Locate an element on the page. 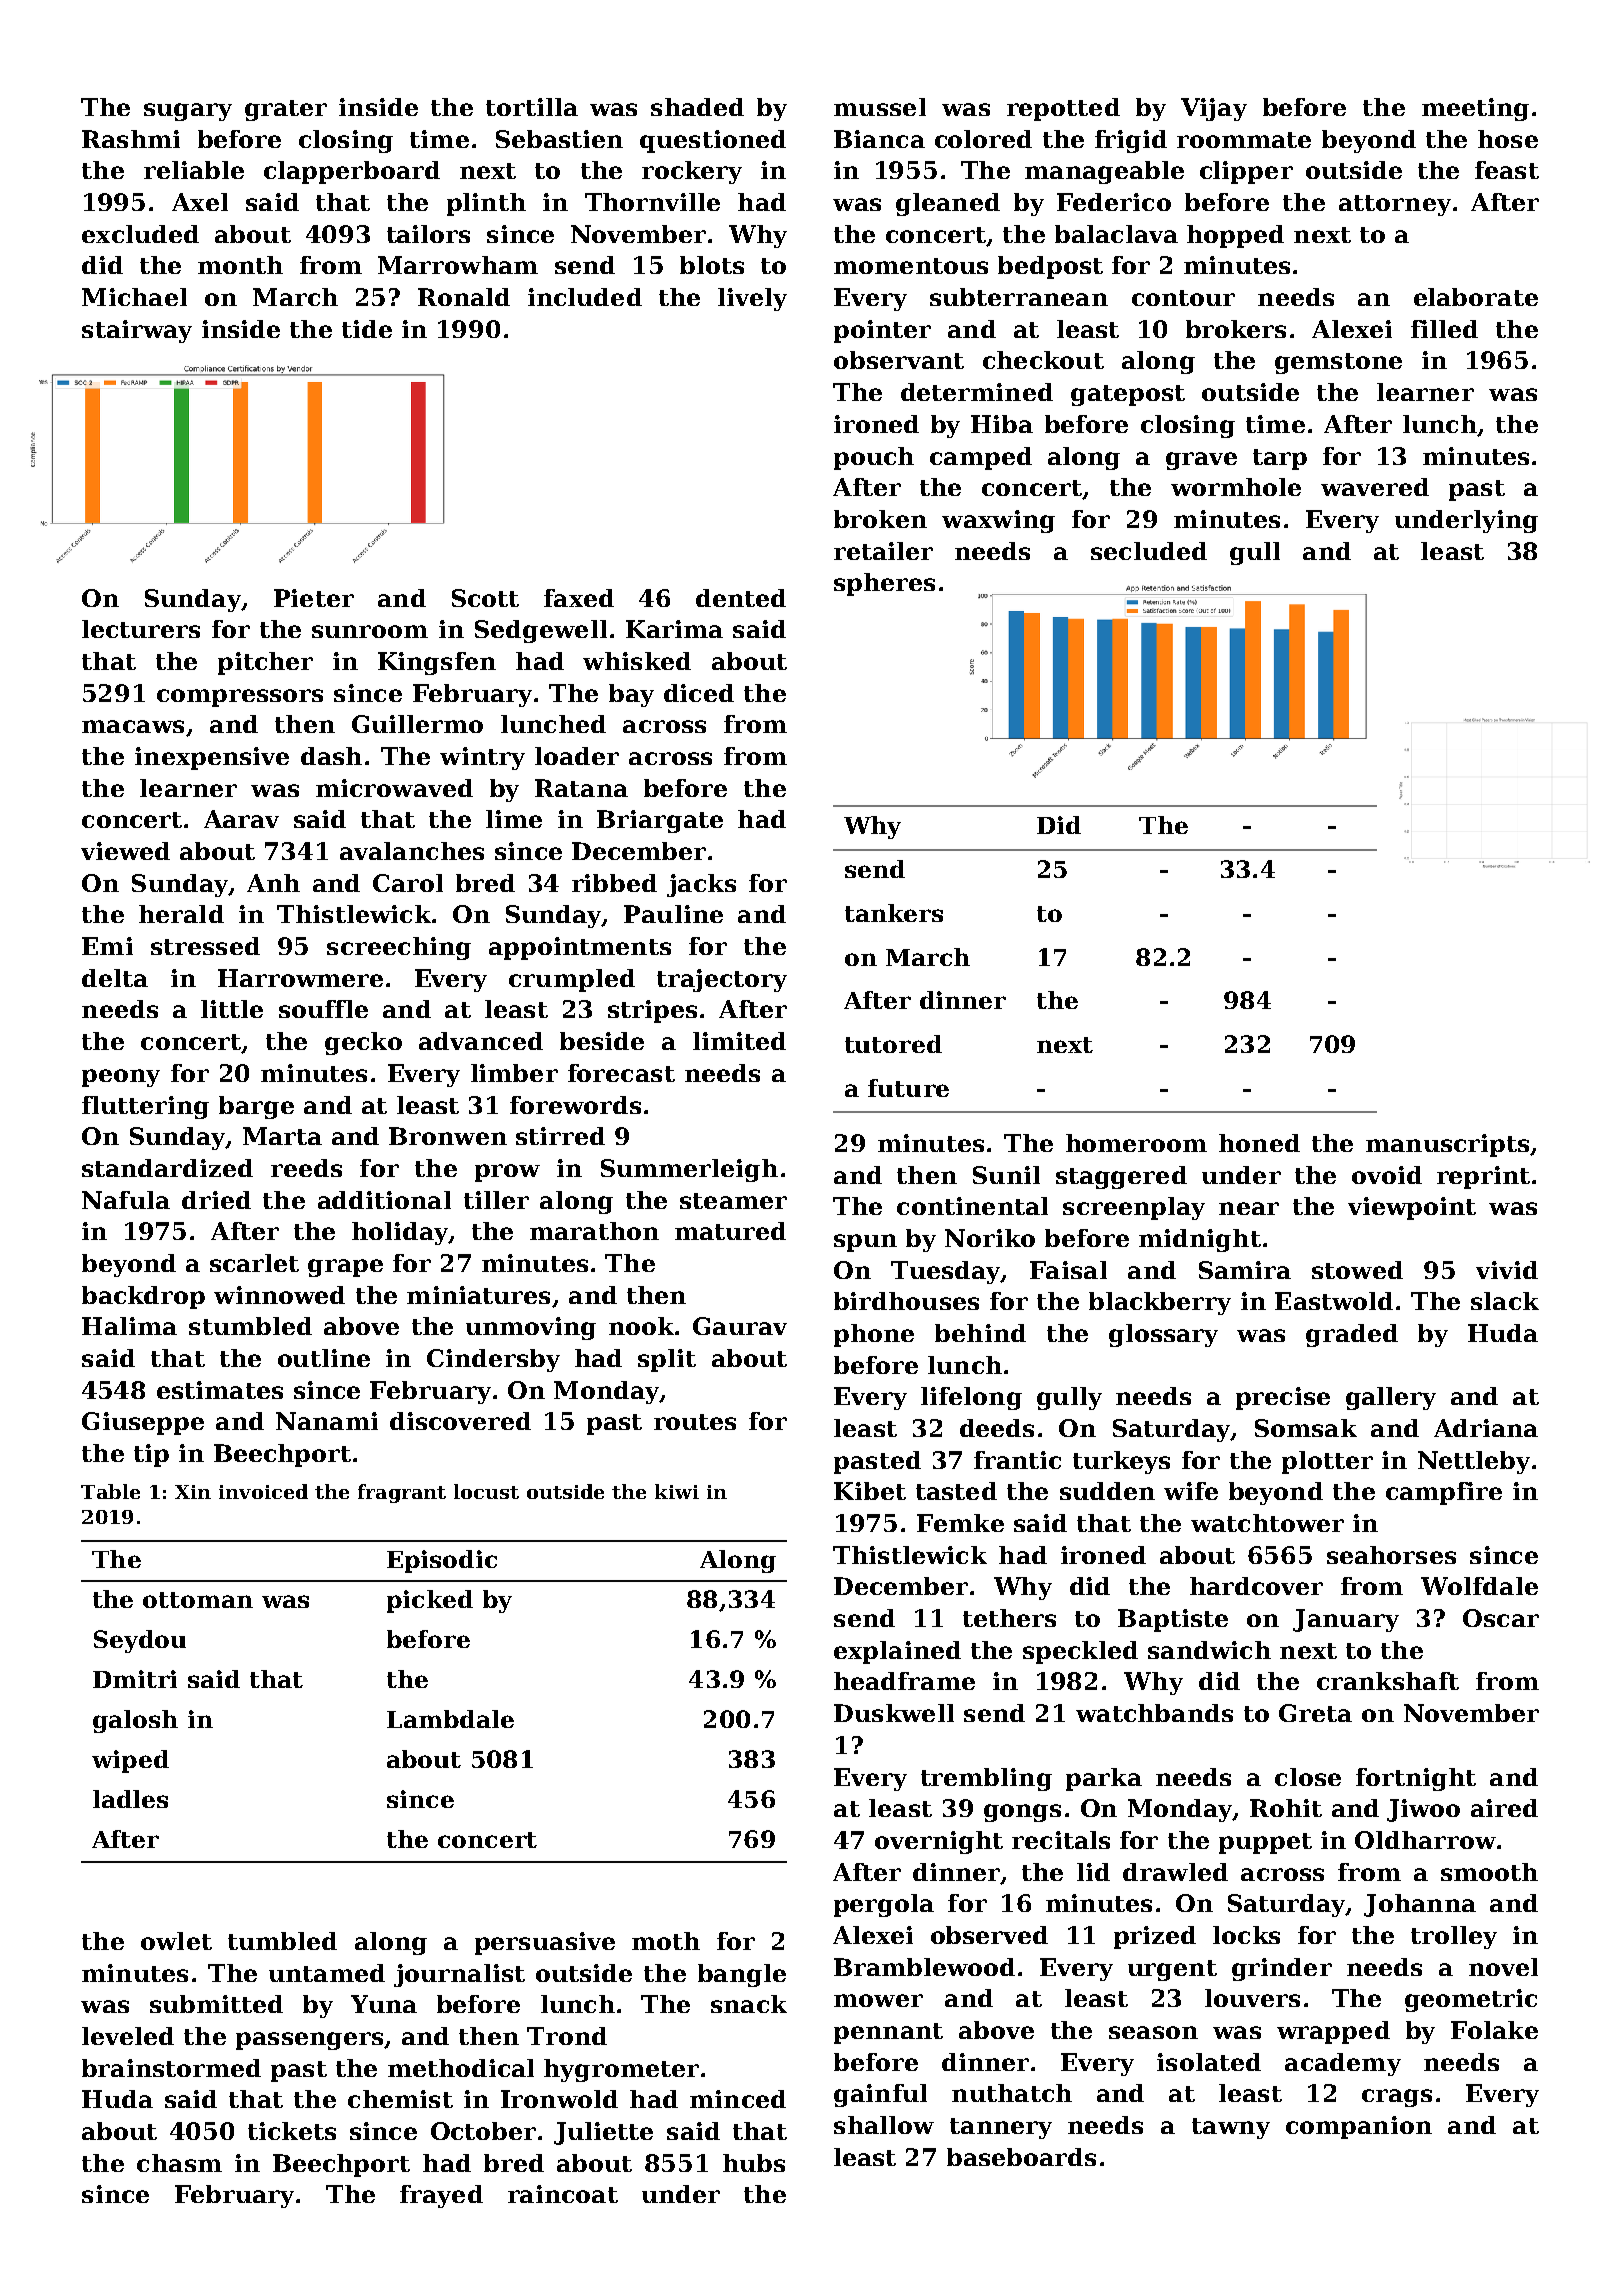 Image resolution: width=1620 pixels, height=2292 pixels. waxwing is located at coordinates (998, 521).
